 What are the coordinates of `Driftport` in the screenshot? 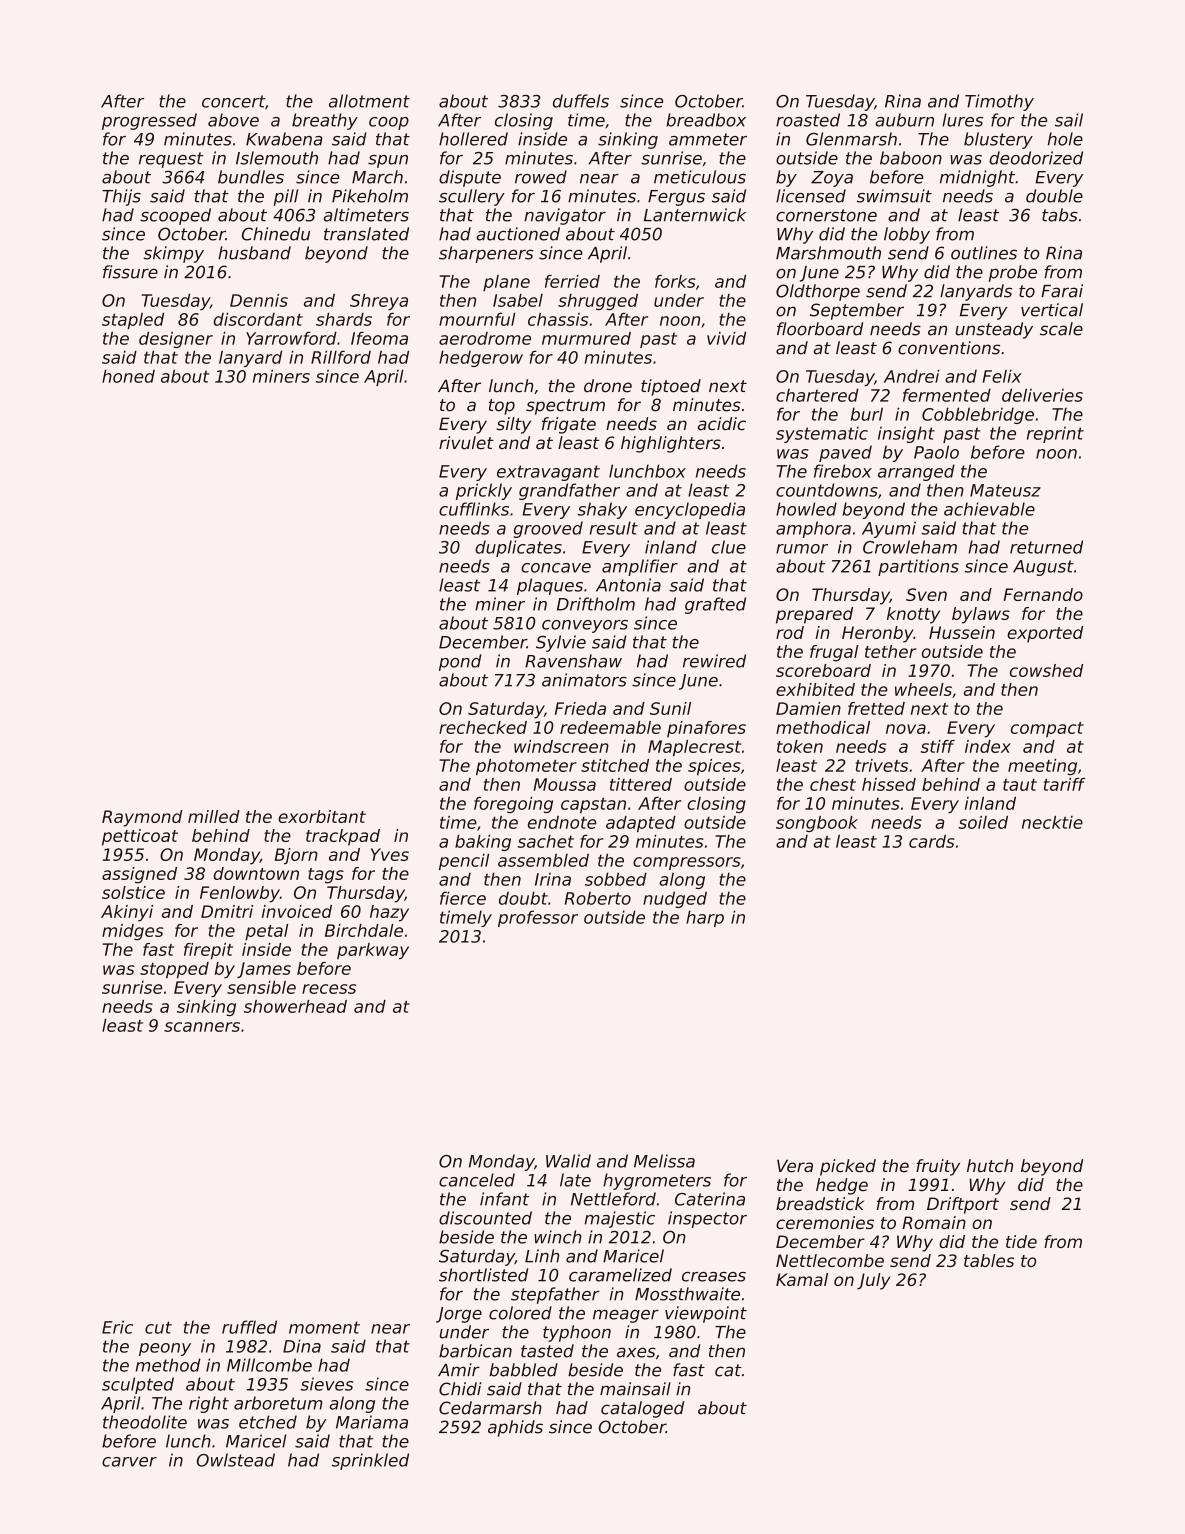 It's located at (963, 1205).
